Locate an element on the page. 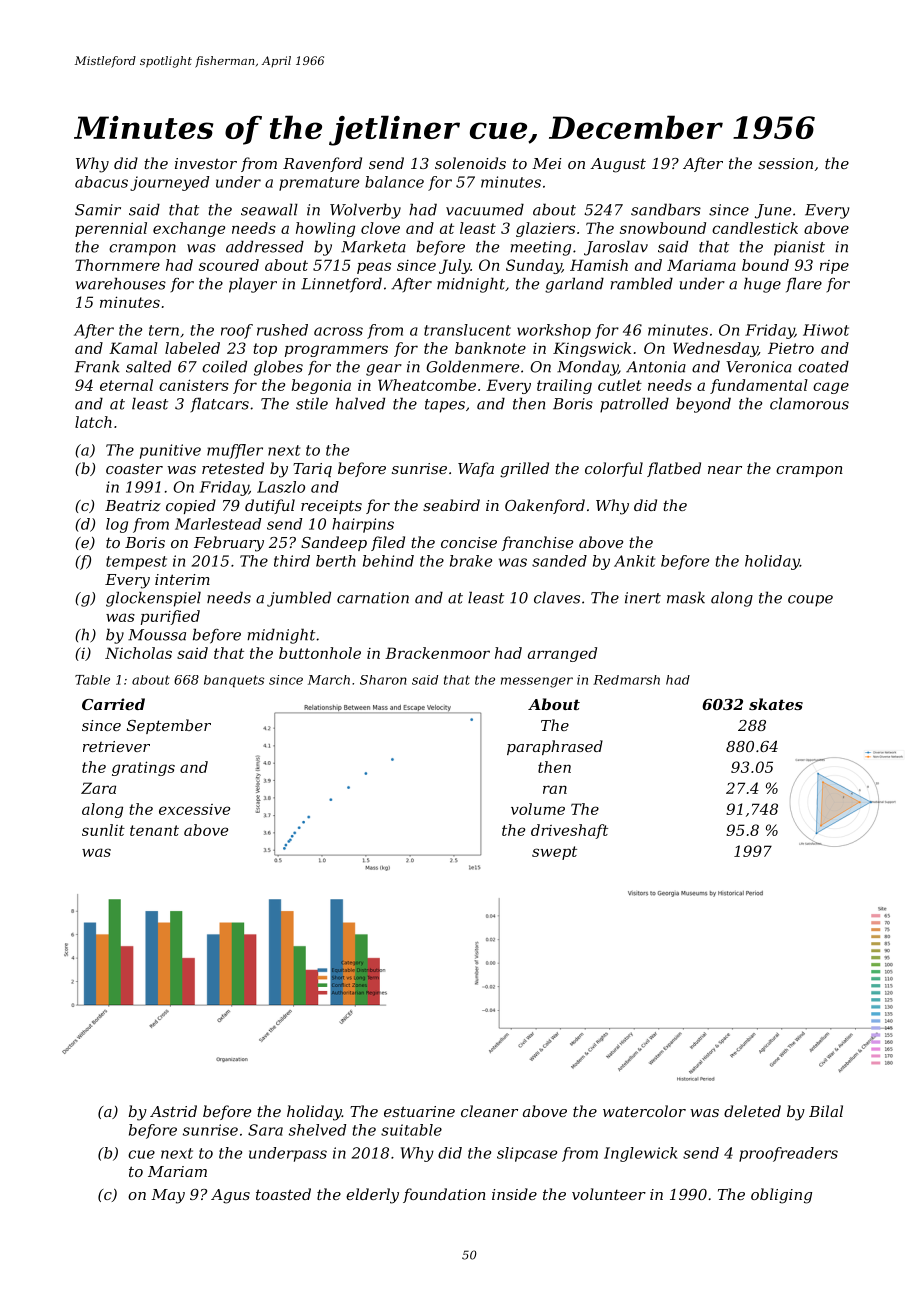  obliging is located at coordinates (781, 1196).
